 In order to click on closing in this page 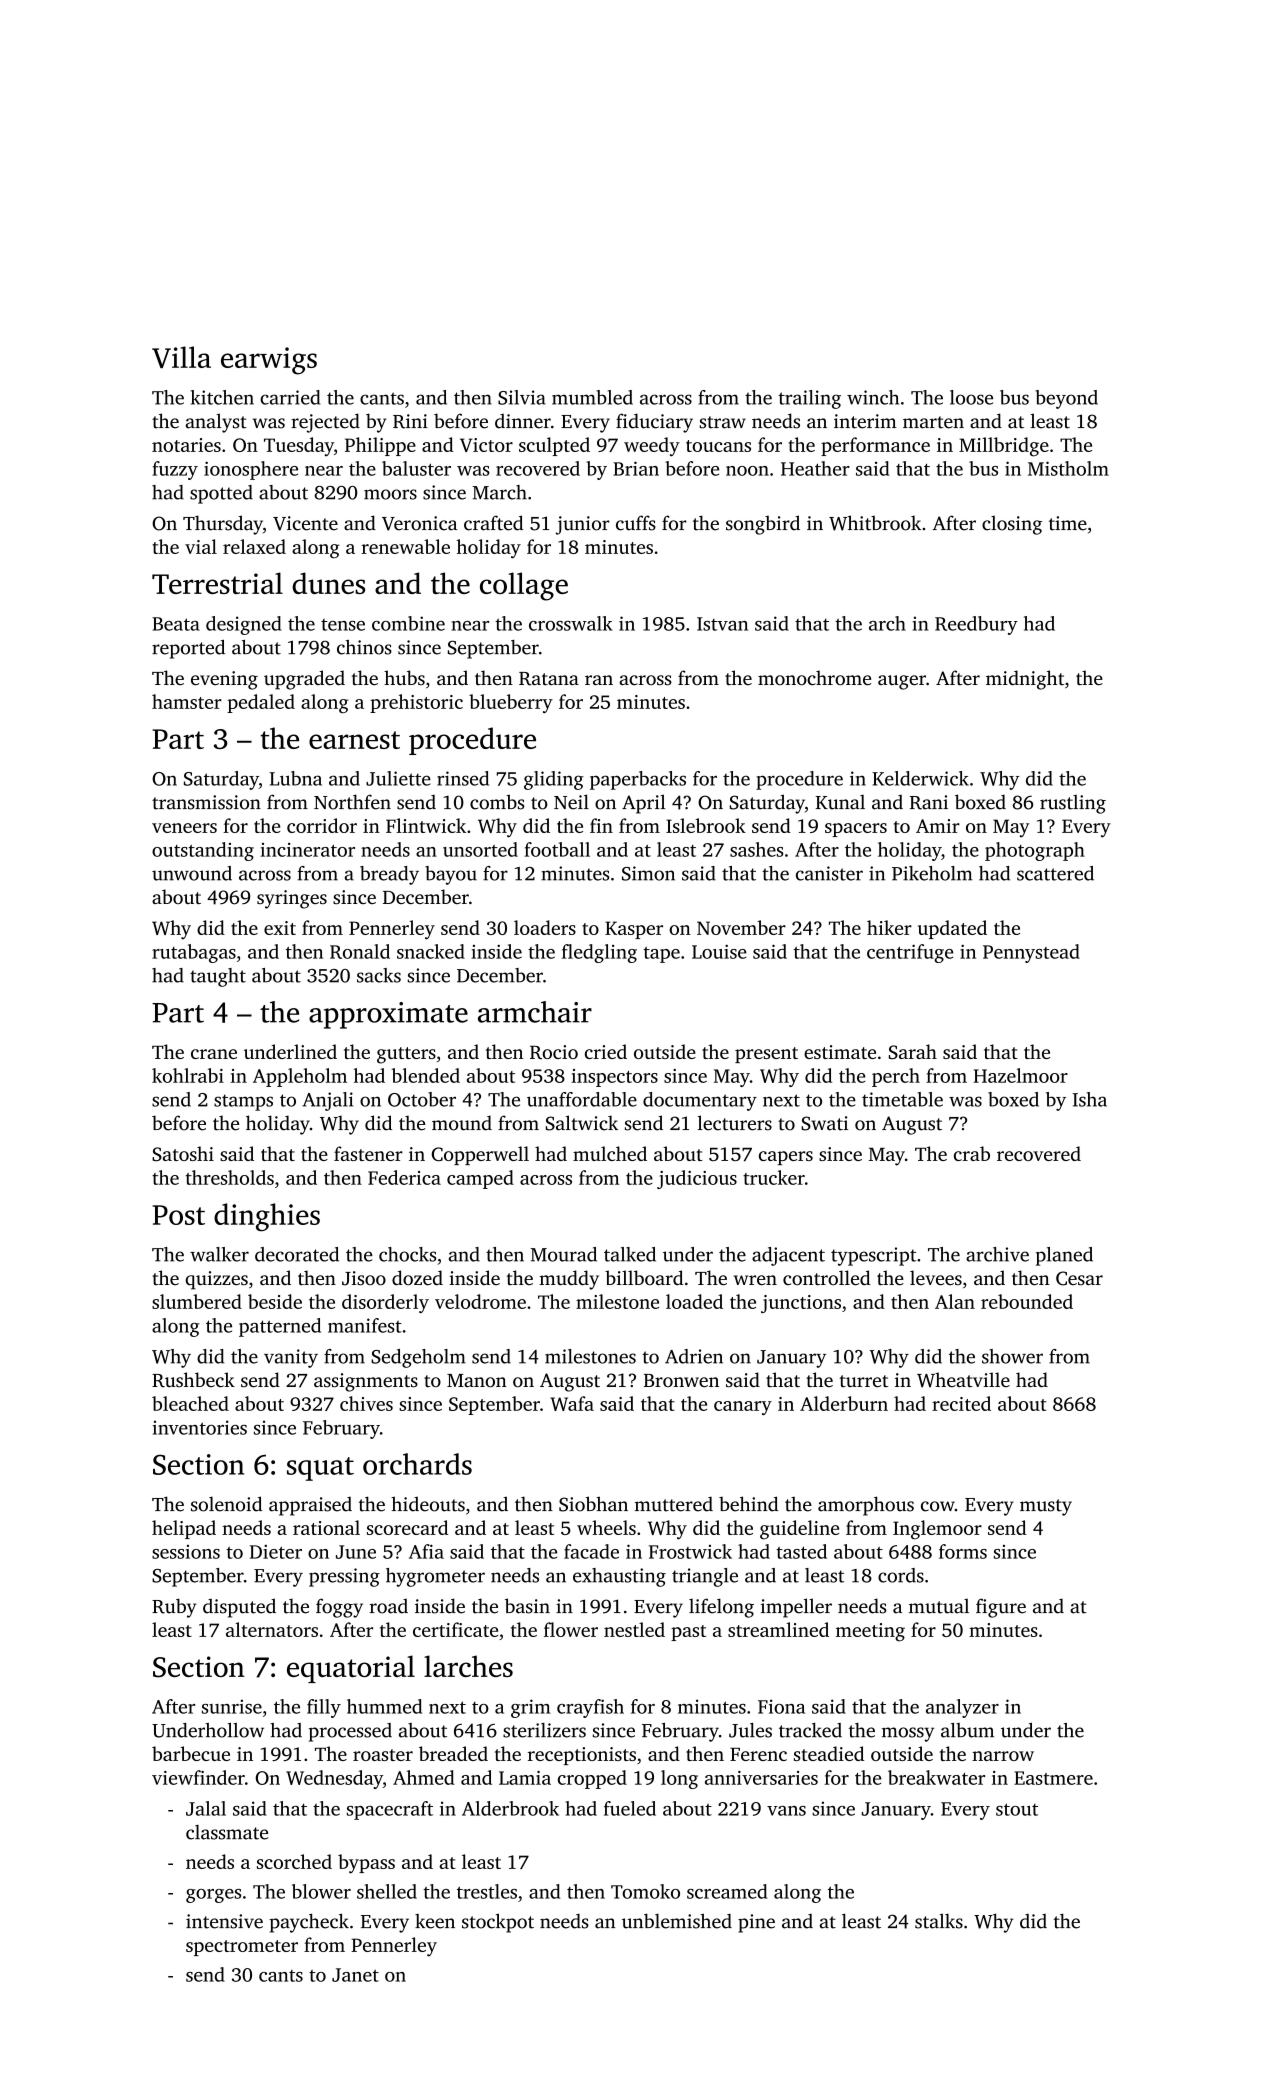, I will do `click(1012, 525)`.
